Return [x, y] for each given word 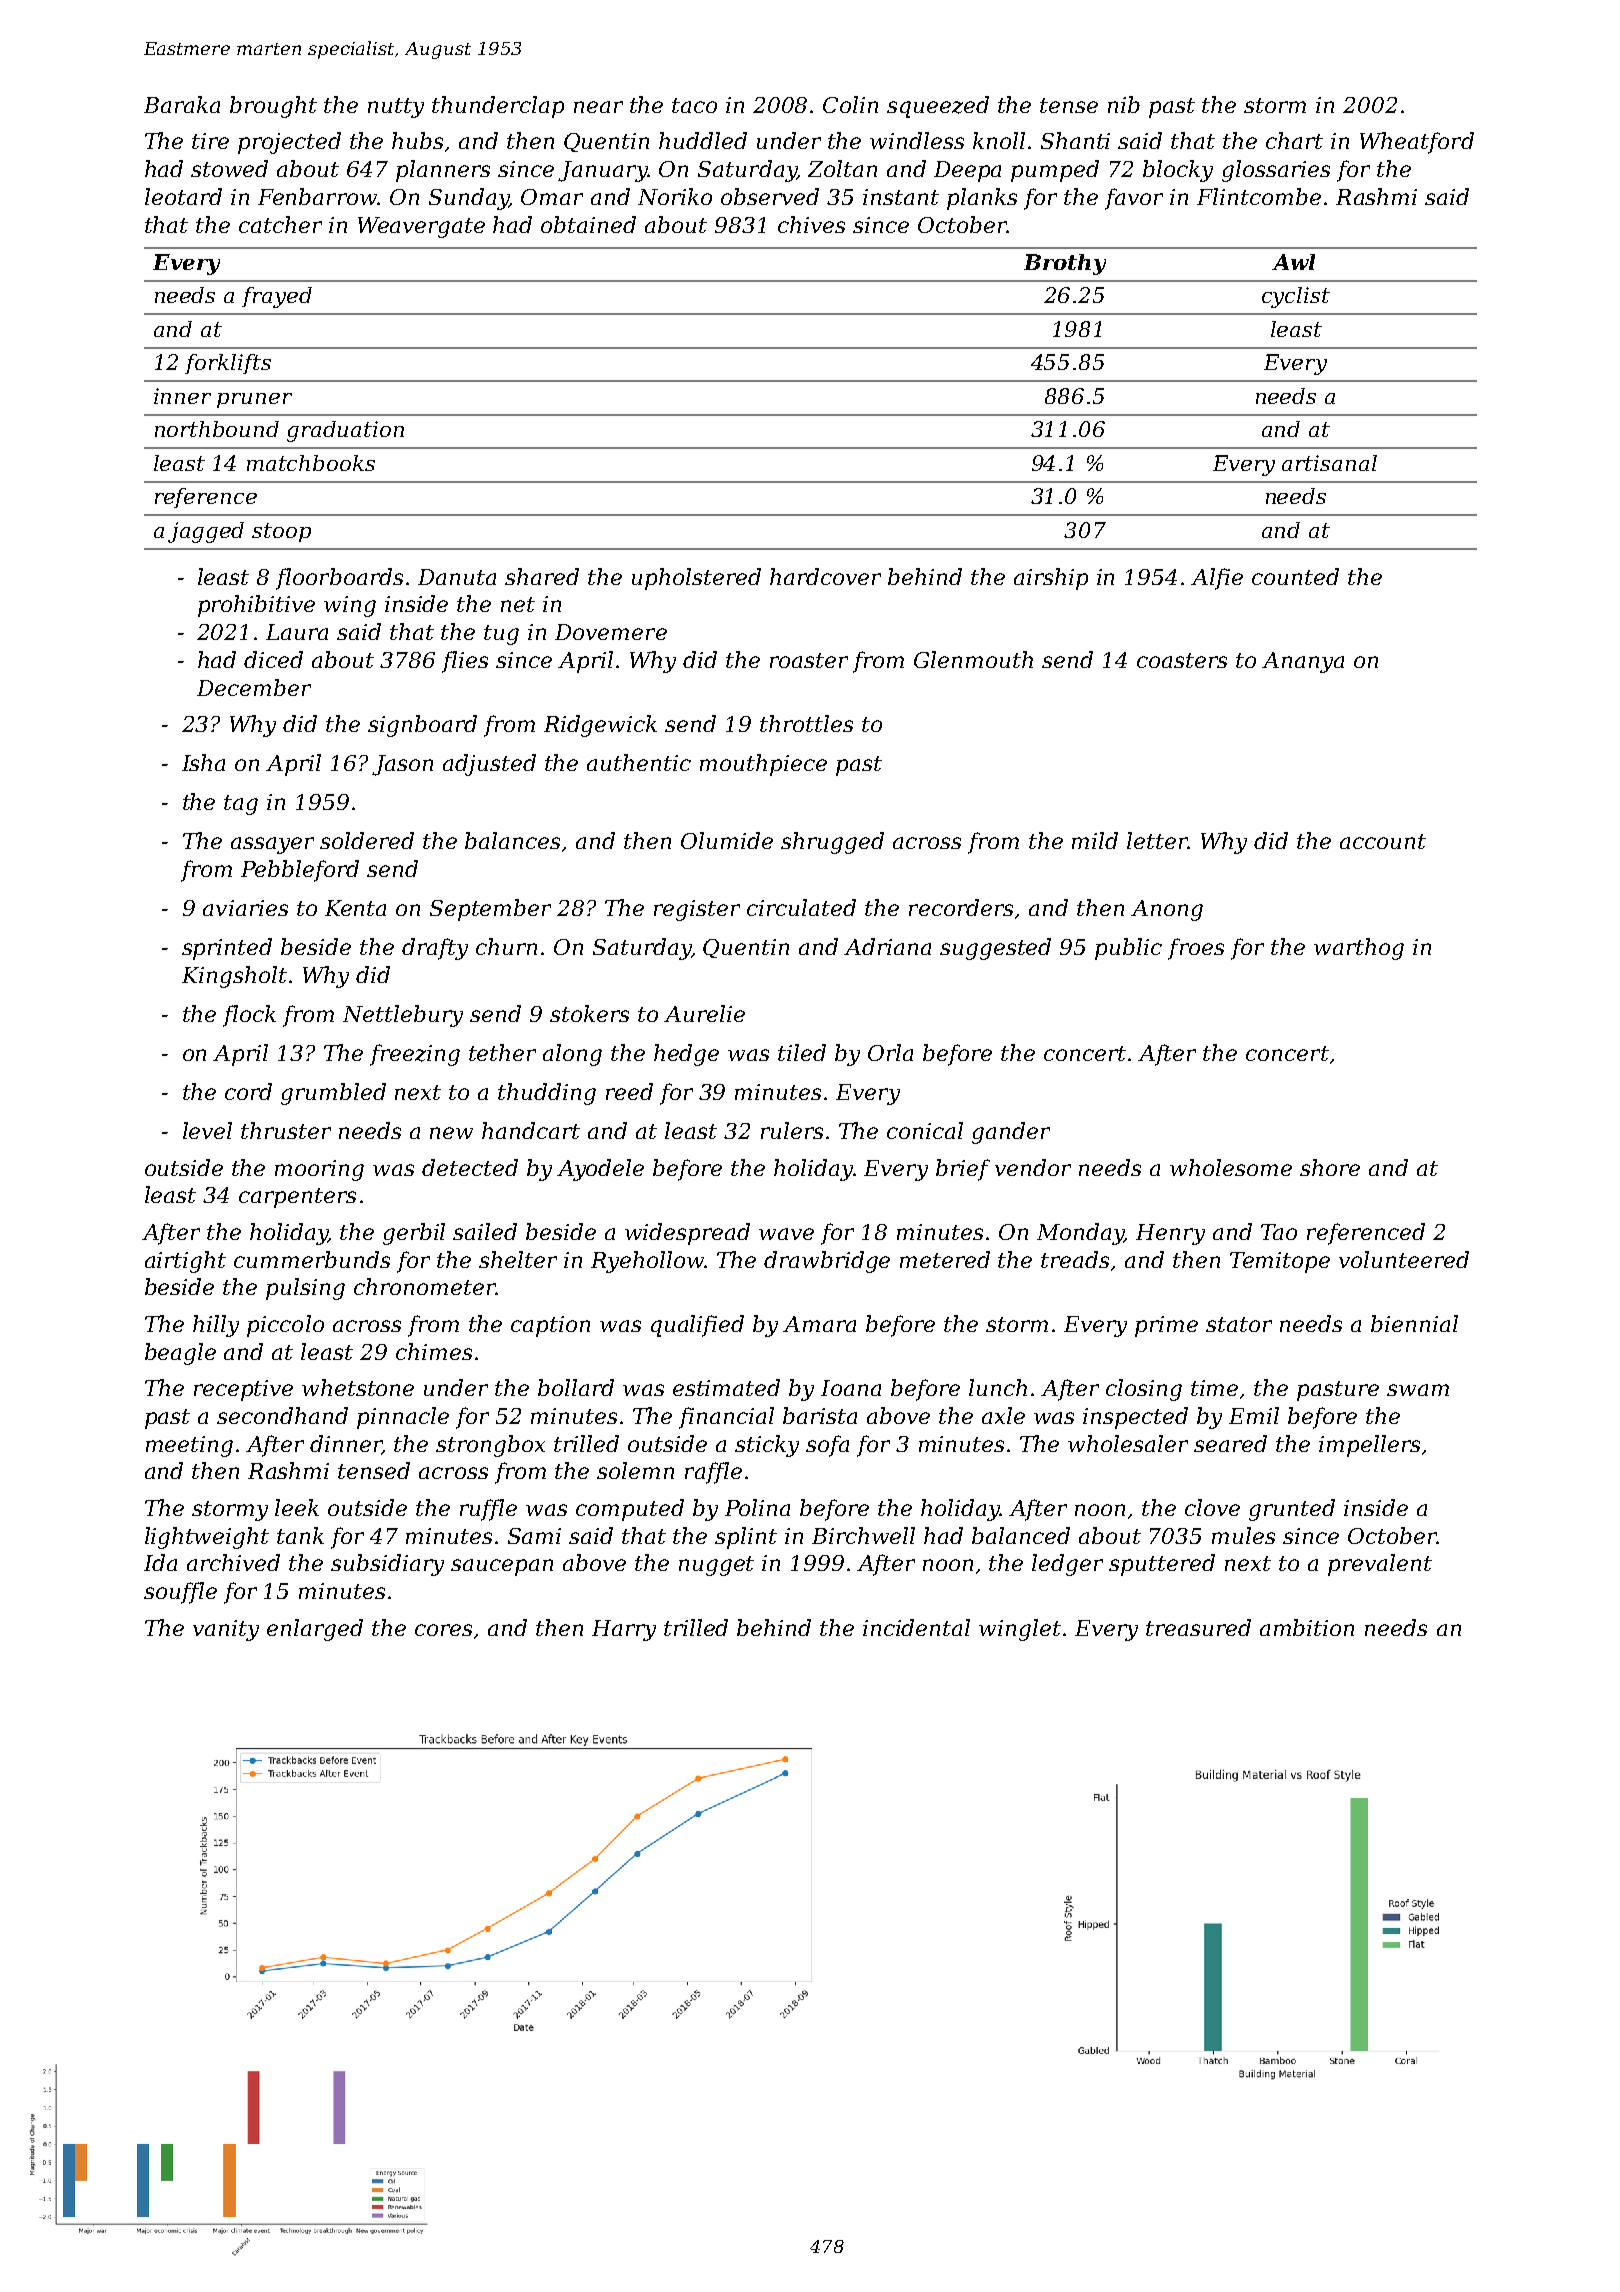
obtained [588, 224]
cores [443, 1630]
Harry [624, 1630]
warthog [1359, 949]
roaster [809, 660]
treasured [1198, 1627]
